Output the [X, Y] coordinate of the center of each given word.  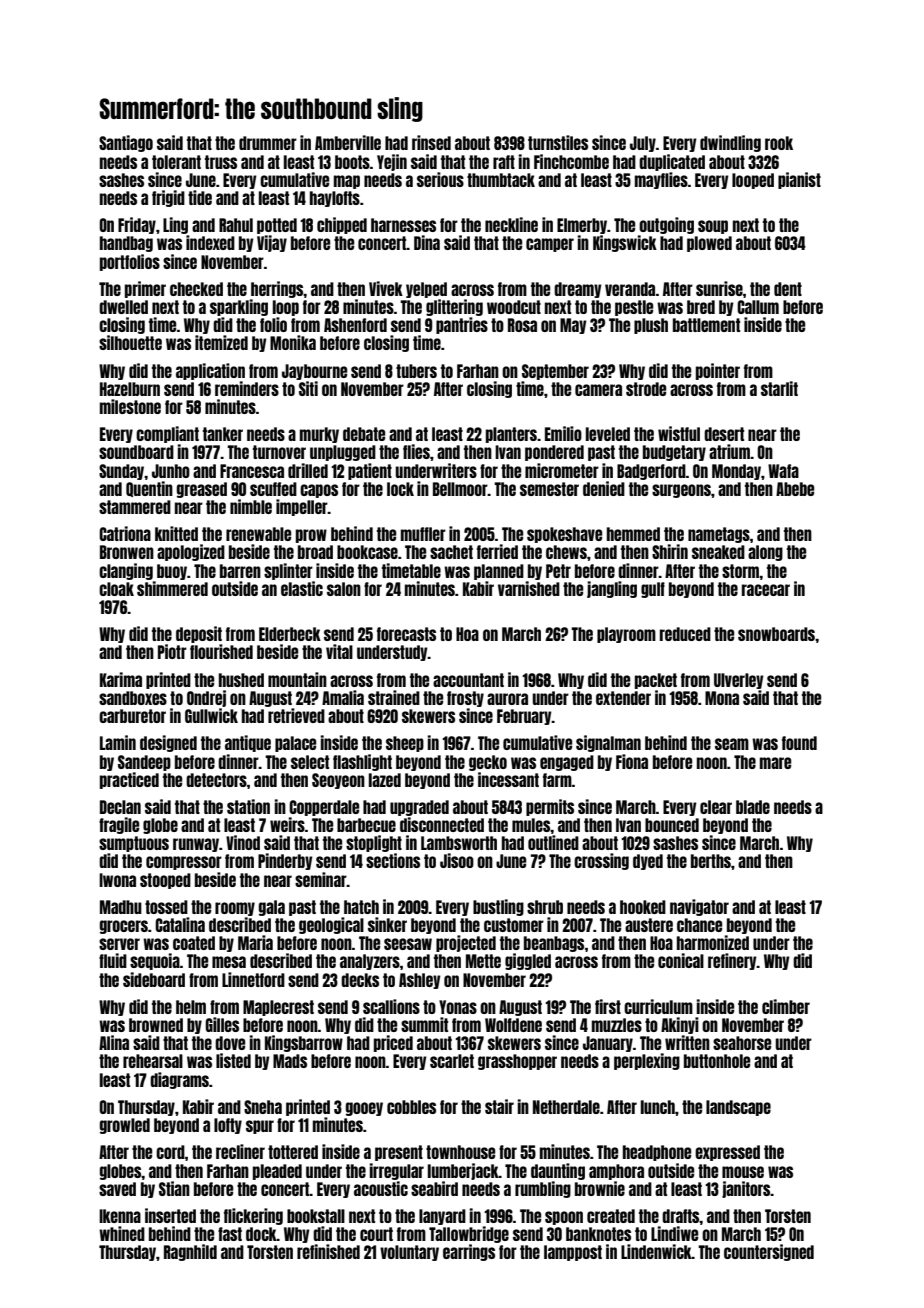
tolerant [176, 162]
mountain [297, 679]
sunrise [719, 288]
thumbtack [501, 180]
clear [716, 807]
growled [125, 1126]
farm [557, 780]
